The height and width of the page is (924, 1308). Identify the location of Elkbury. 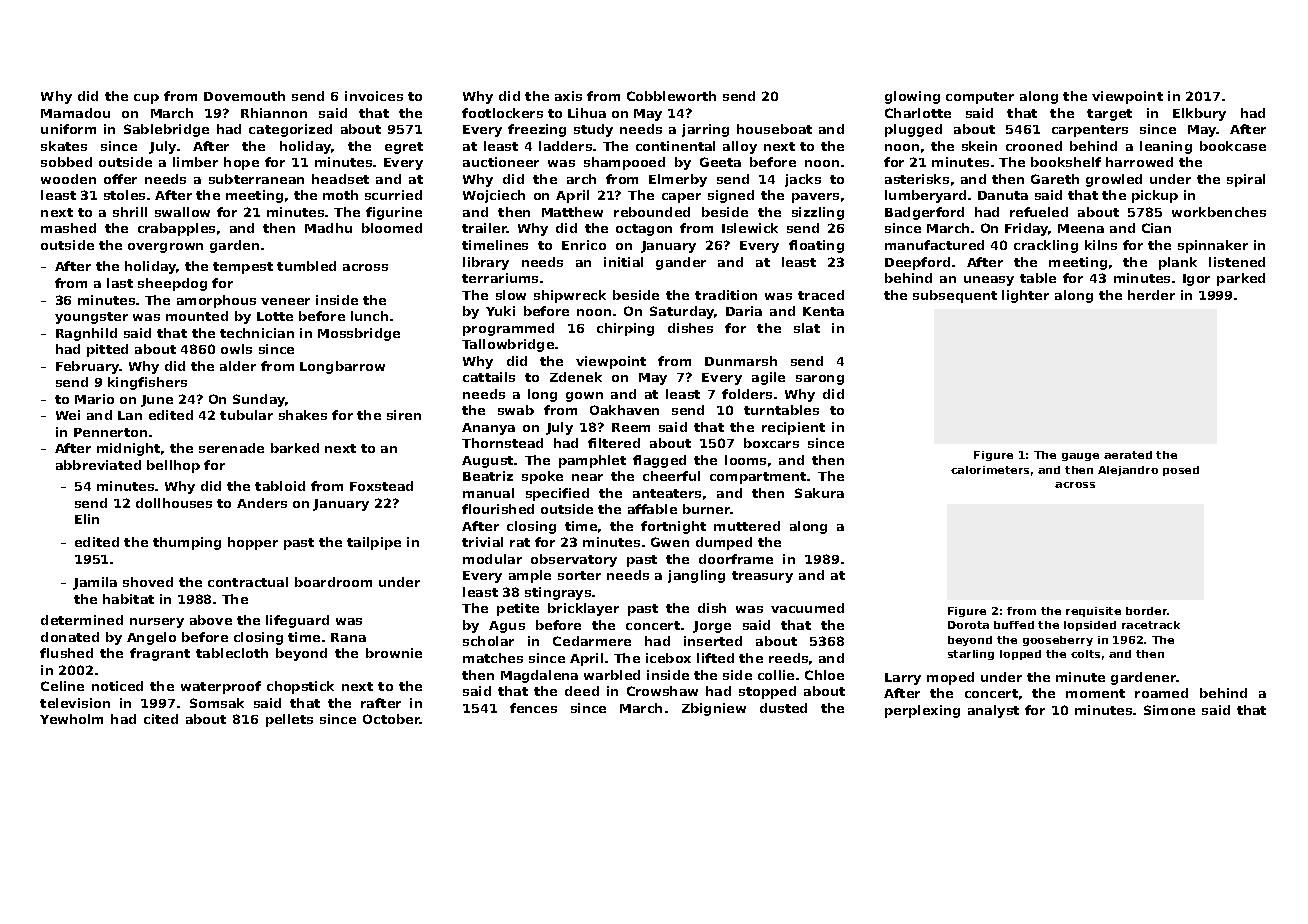
(1199, 114).
